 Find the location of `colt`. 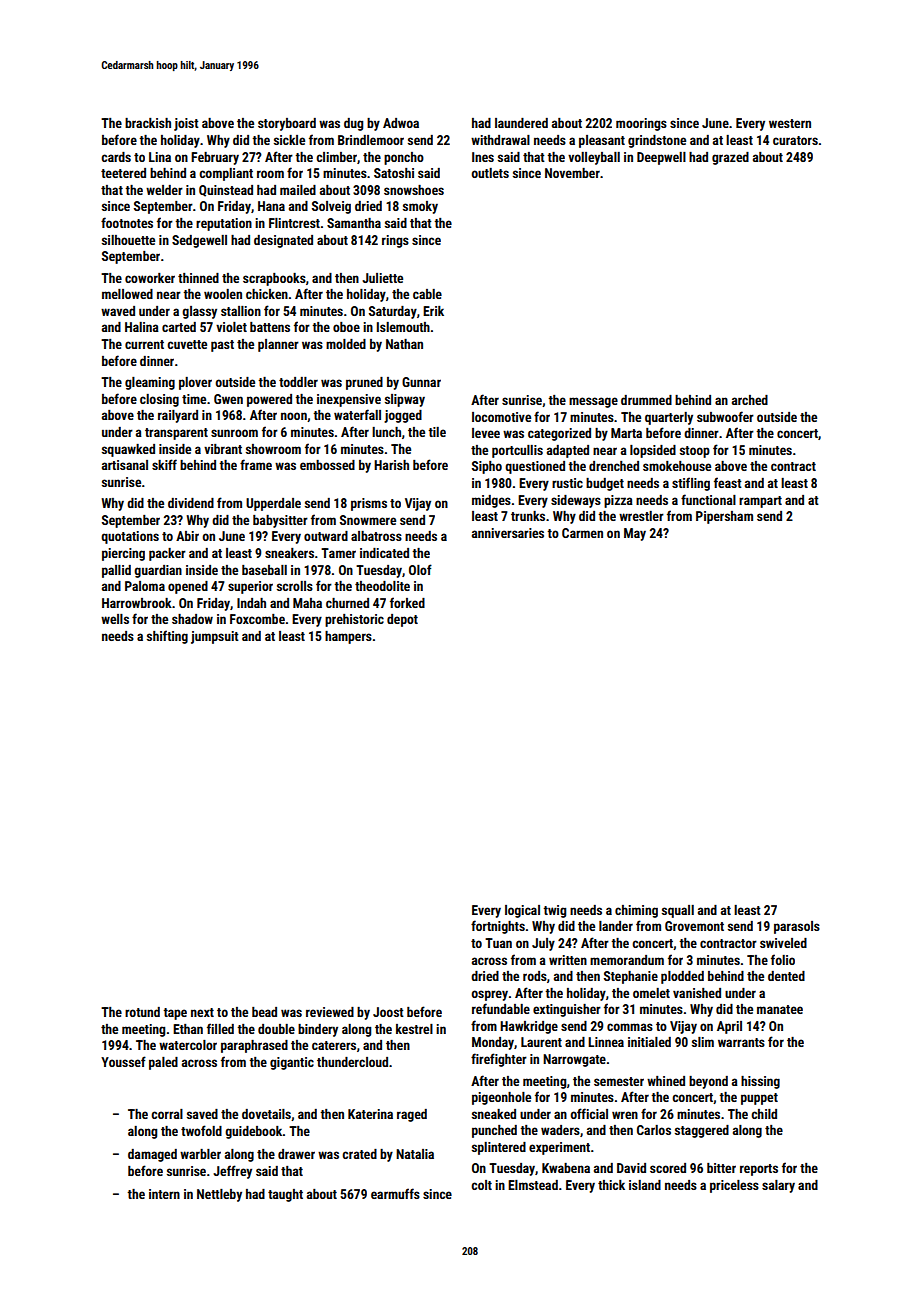

colt is located at coordinates (481, 1185).
